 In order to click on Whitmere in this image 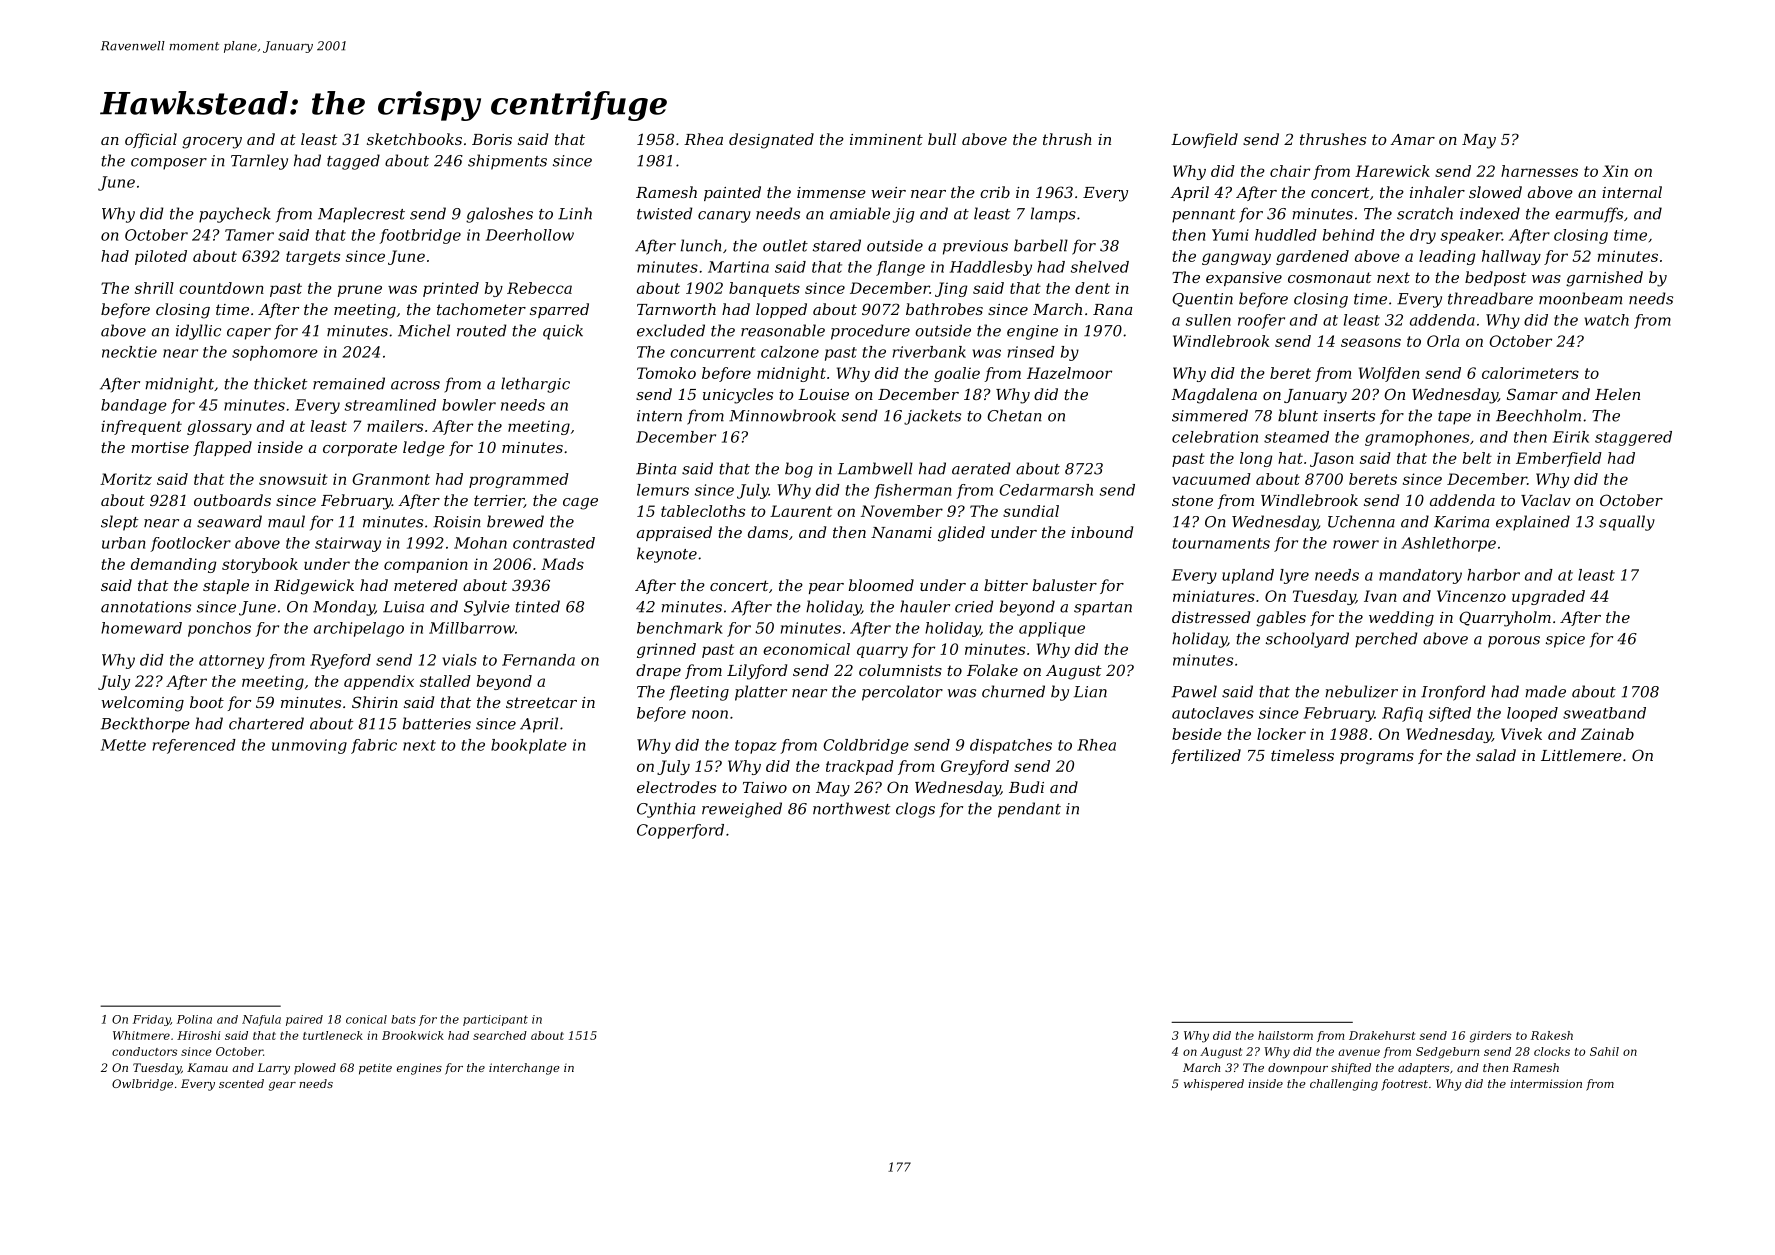, I will do `click(141, 1035)`.
